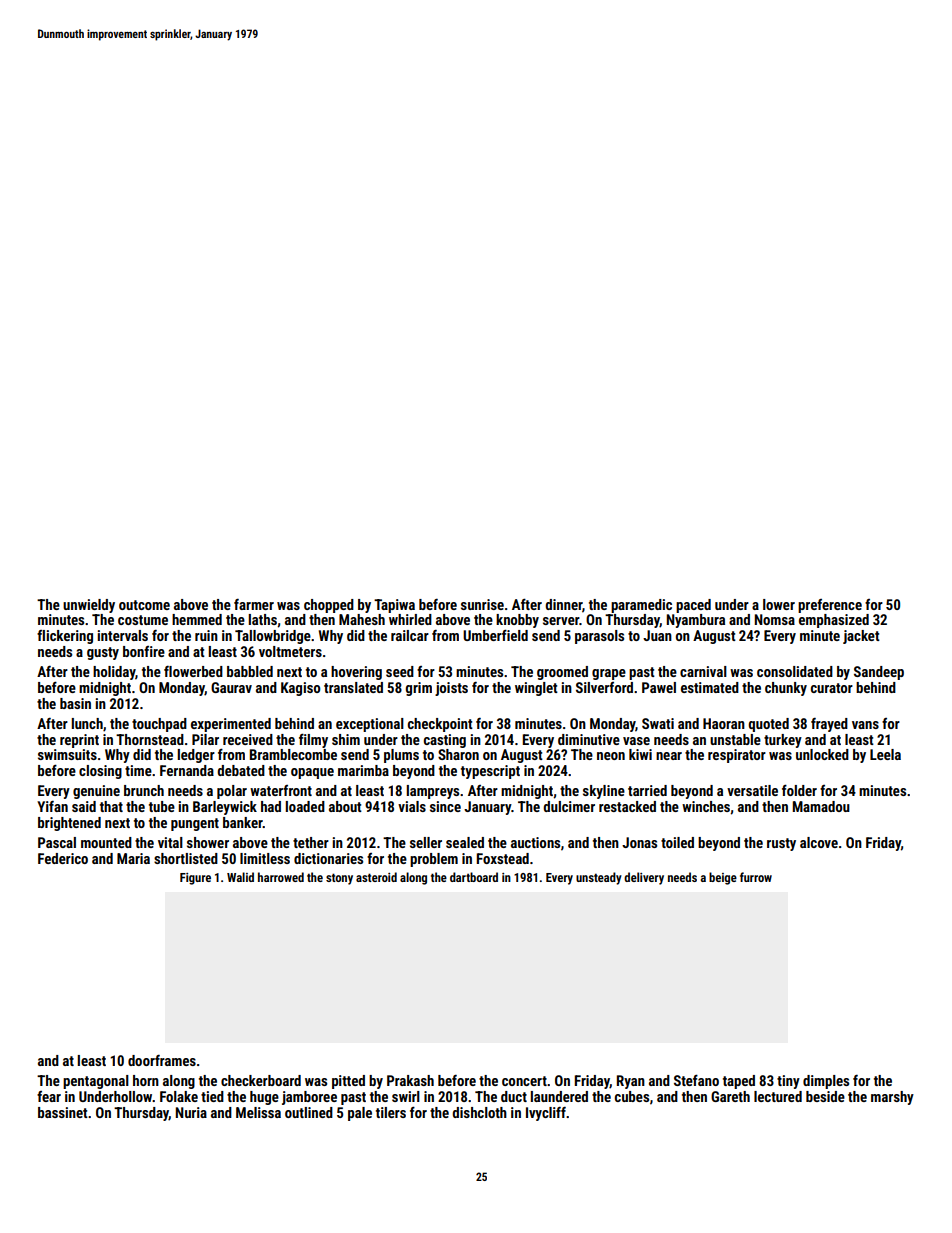 The height and width of the screenshot is (1233, 952). What do you see at coordinates (710, 687) in the screenshot?
I see `estimated` at bounding box center [710, 687].
